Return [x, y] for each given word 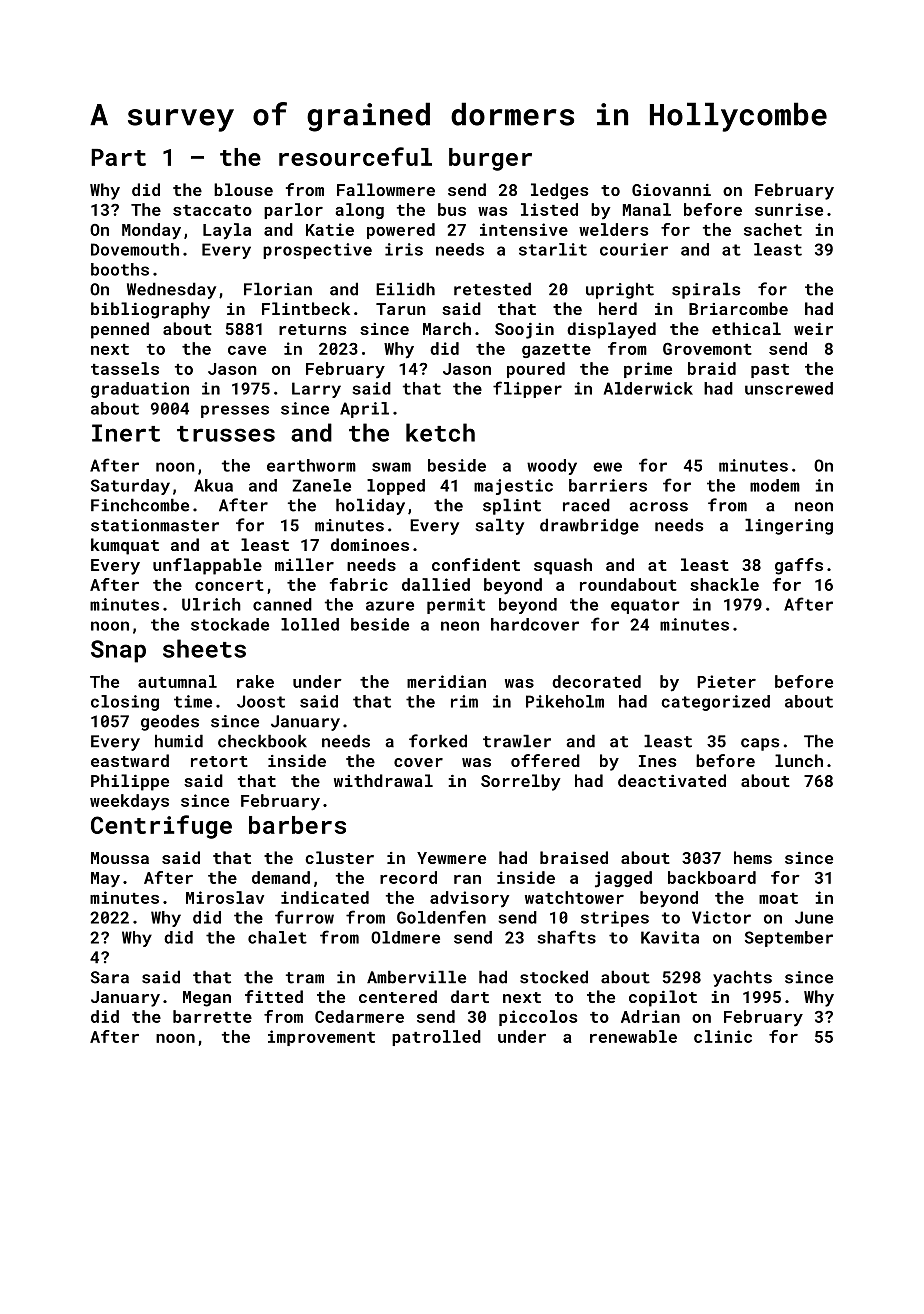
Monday [151, 231]
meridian [446, 681]
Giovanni [671, 190]
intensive [524, 229]
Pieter [726, 681]
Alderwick [648, 388]
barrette [212, 1016]
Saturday [130, 487]
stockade [230, 624]
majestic [513, 487]
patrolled [436, 1038]
